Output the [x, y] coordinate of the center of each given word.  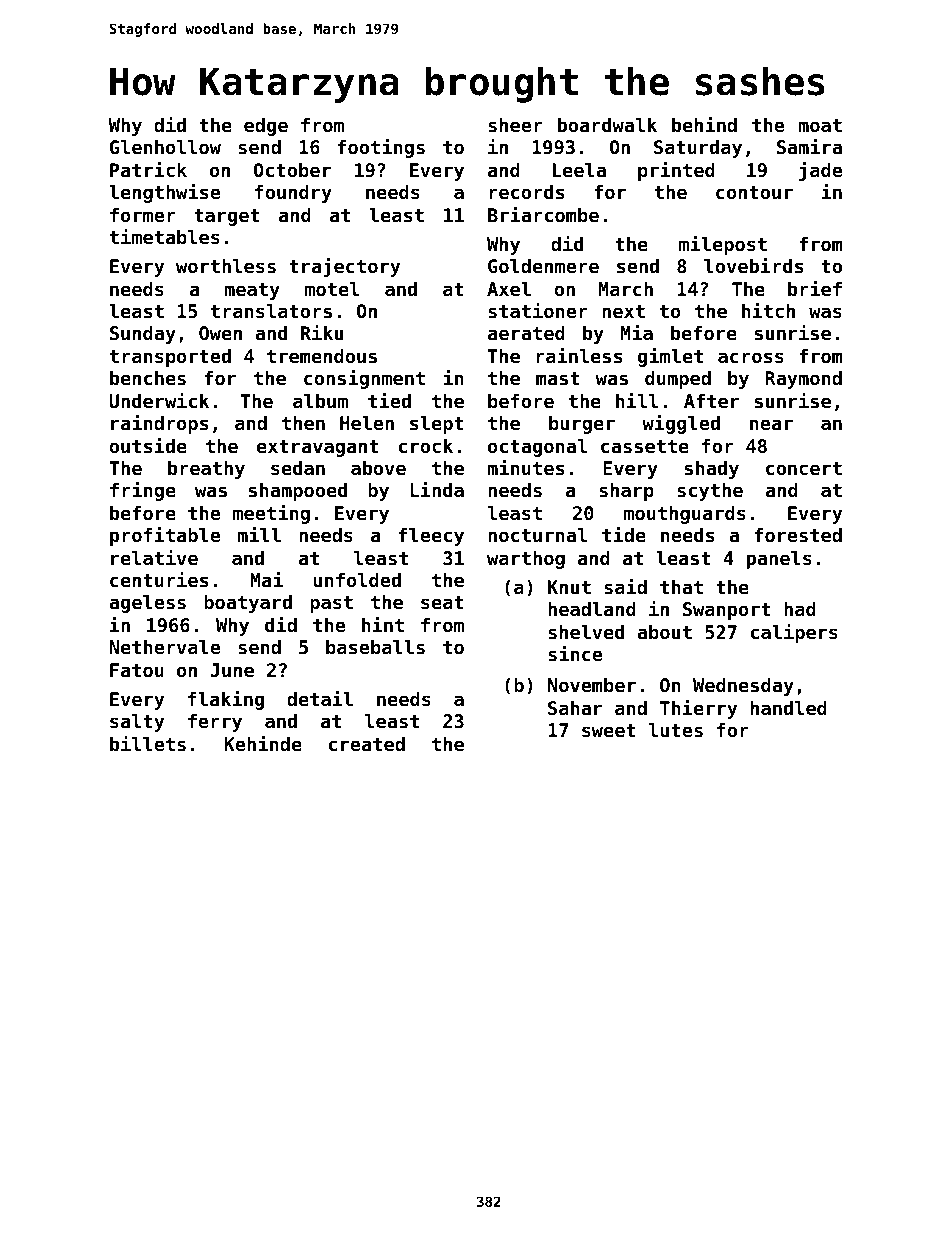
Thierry [698, 709]
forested [798, 535]
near [771, 424]
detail [320, 698]
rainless [579, 355]
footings [381, 148]
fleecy [431, 537]
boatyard [248, 604]
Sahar [575, 708]
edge [266, 127]
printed [676, 171]
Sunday [143, 335]
